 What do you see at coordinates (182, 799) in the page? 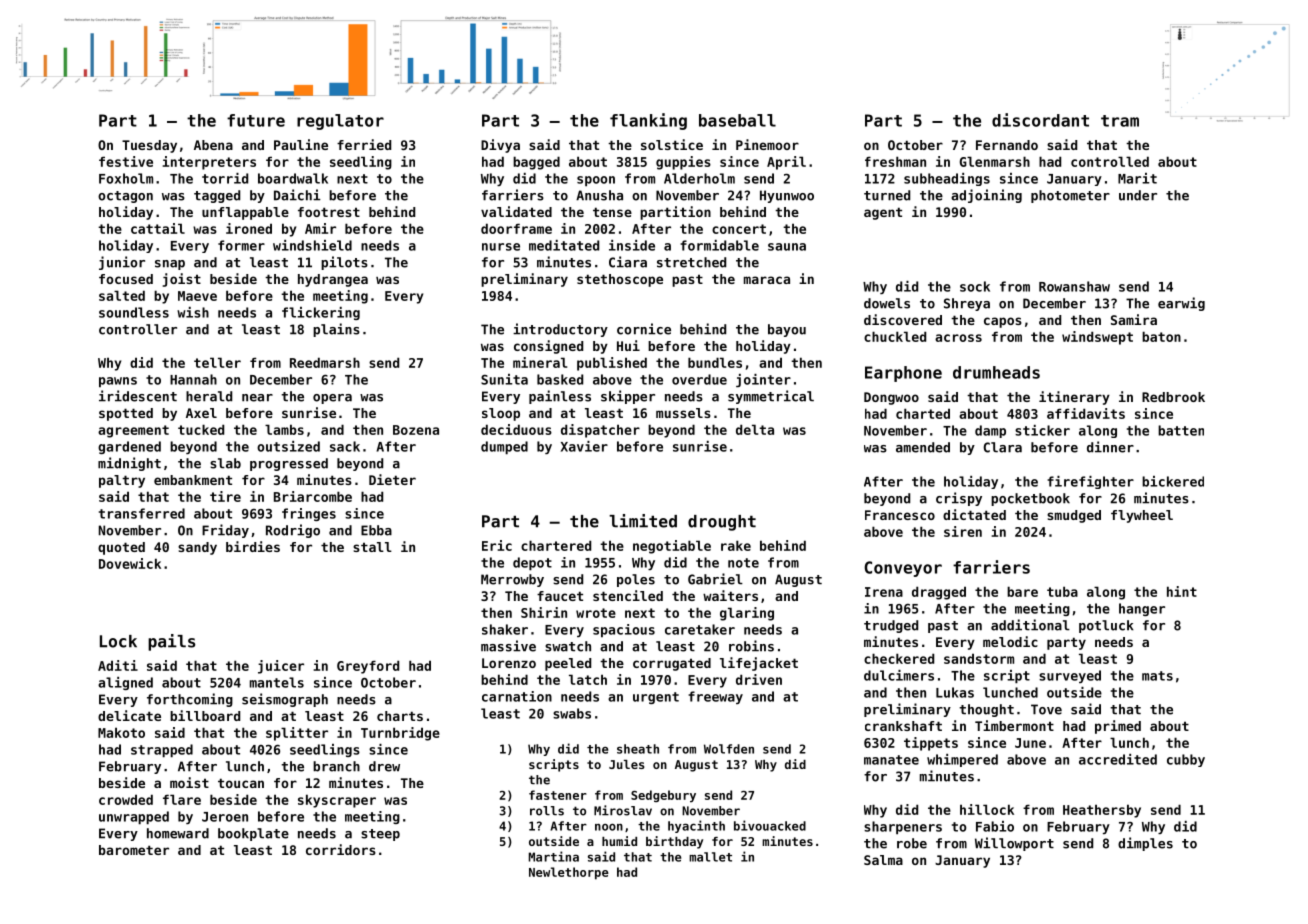
I see `flare` at bounding box center [182, 799].
